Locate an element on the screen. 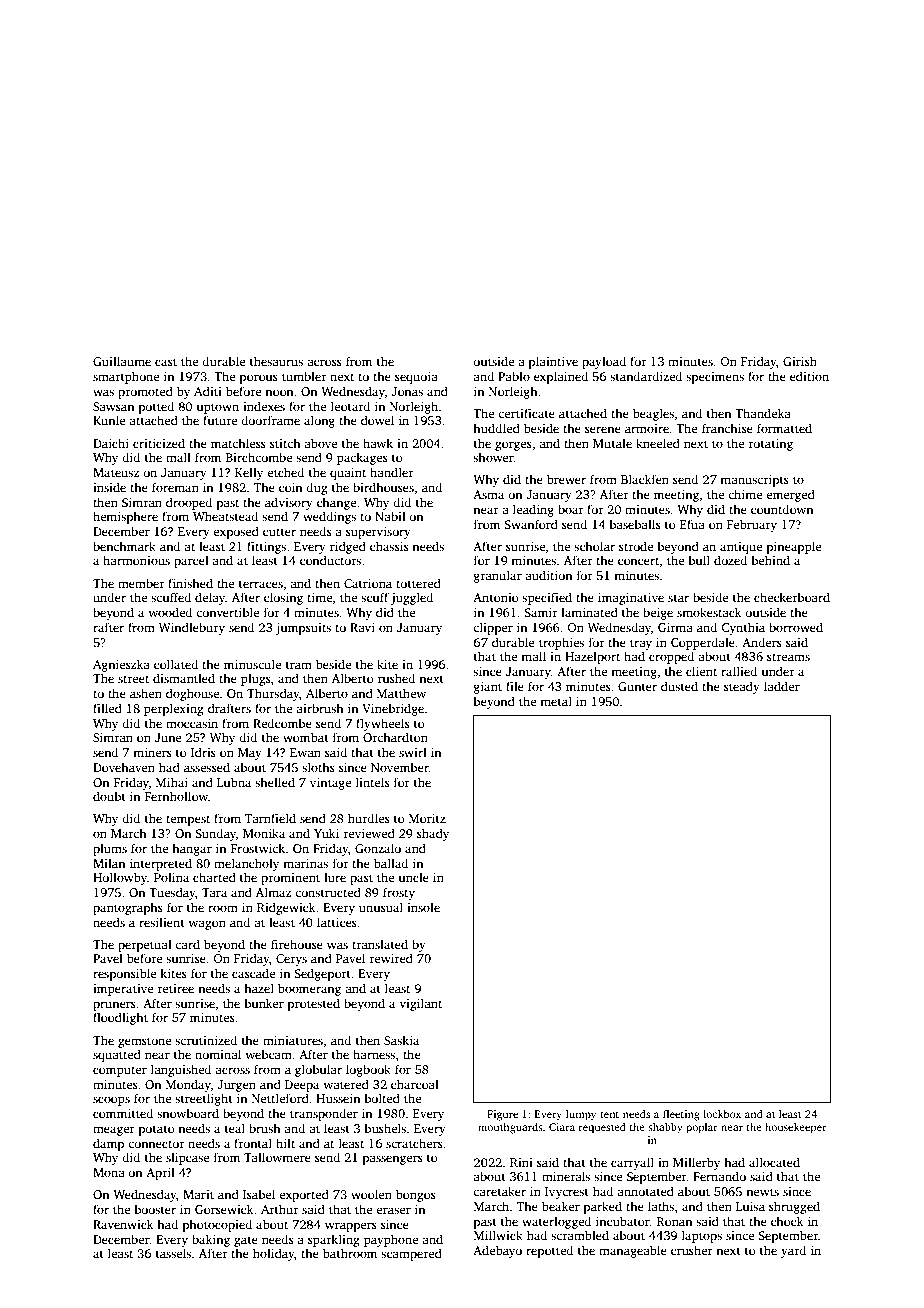 This screenshot has width=924, height=1308. yard is located at coordinates (793, 1251).
